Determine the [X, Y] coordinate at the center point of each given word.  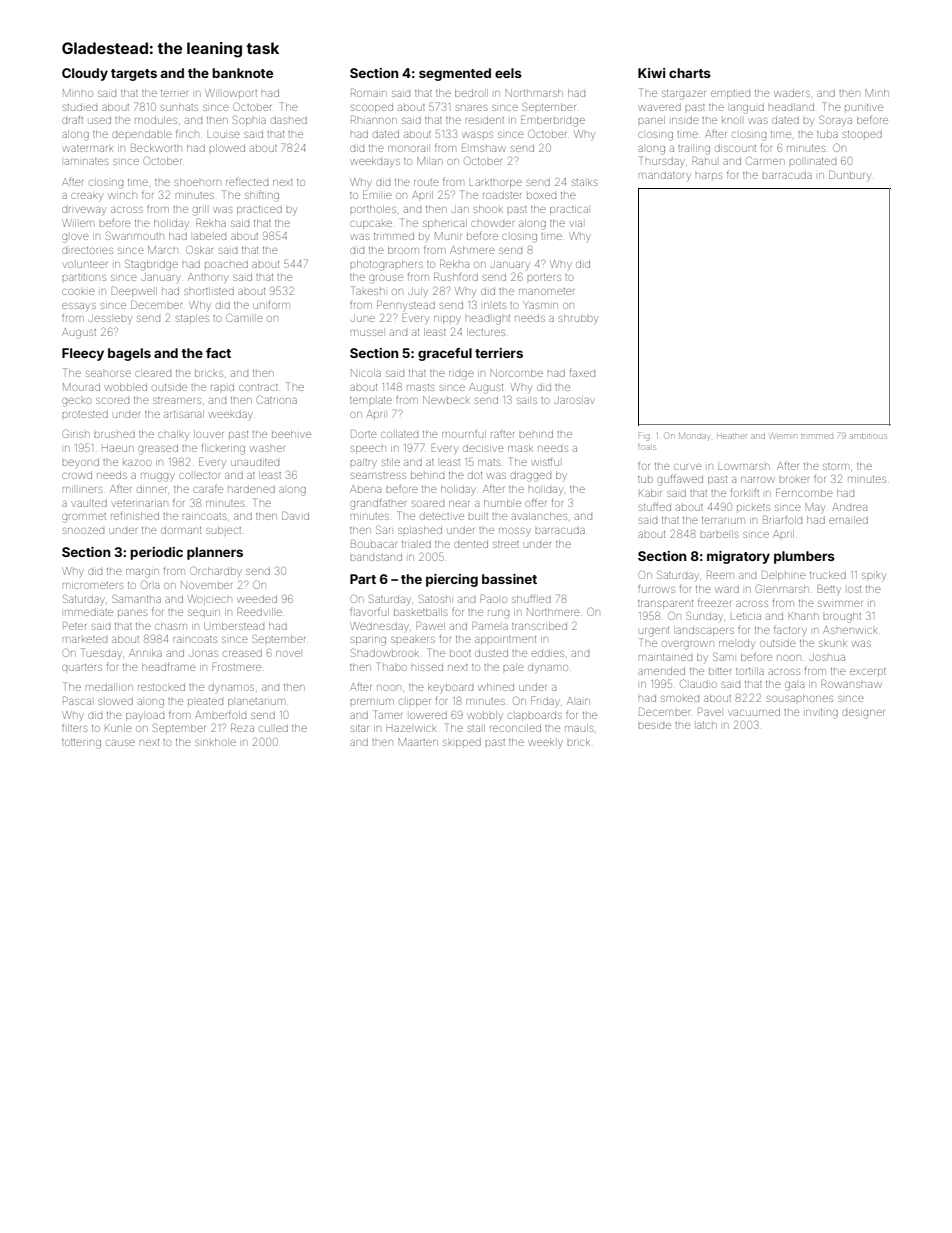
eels [508, 73]
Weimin [783, 436]
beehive [291, 434]
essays [79, 306]
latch [706, 725]
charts [690, 73]
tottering [81, 744]
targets [134, 75]
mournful [464, 434]
